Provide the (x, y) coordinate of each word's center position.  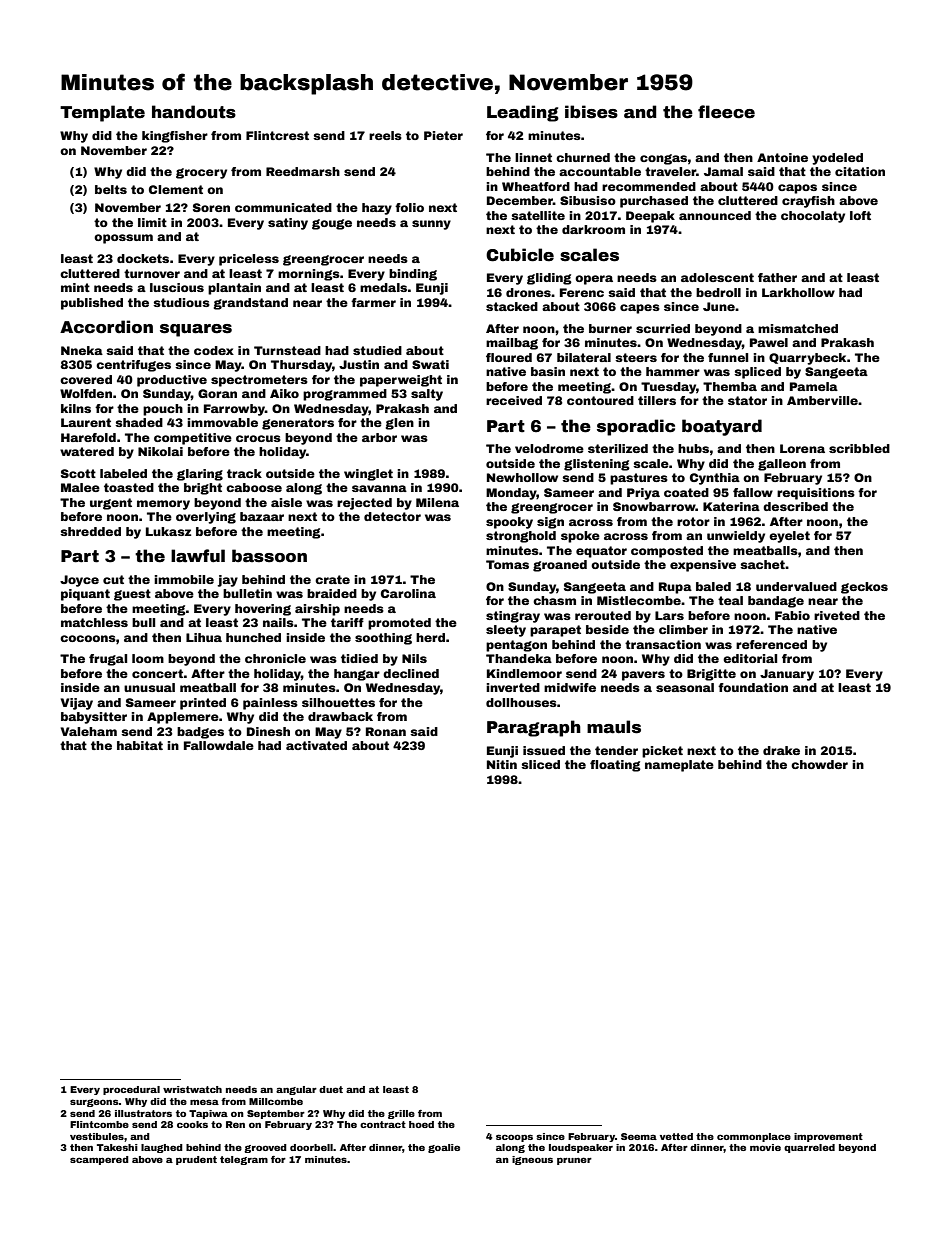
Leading (523, 113)
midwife (570, 687)
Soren (211, 207)
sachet (762, 564)
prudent (196, 1160)
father (777, 277)
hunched (253, 637)
